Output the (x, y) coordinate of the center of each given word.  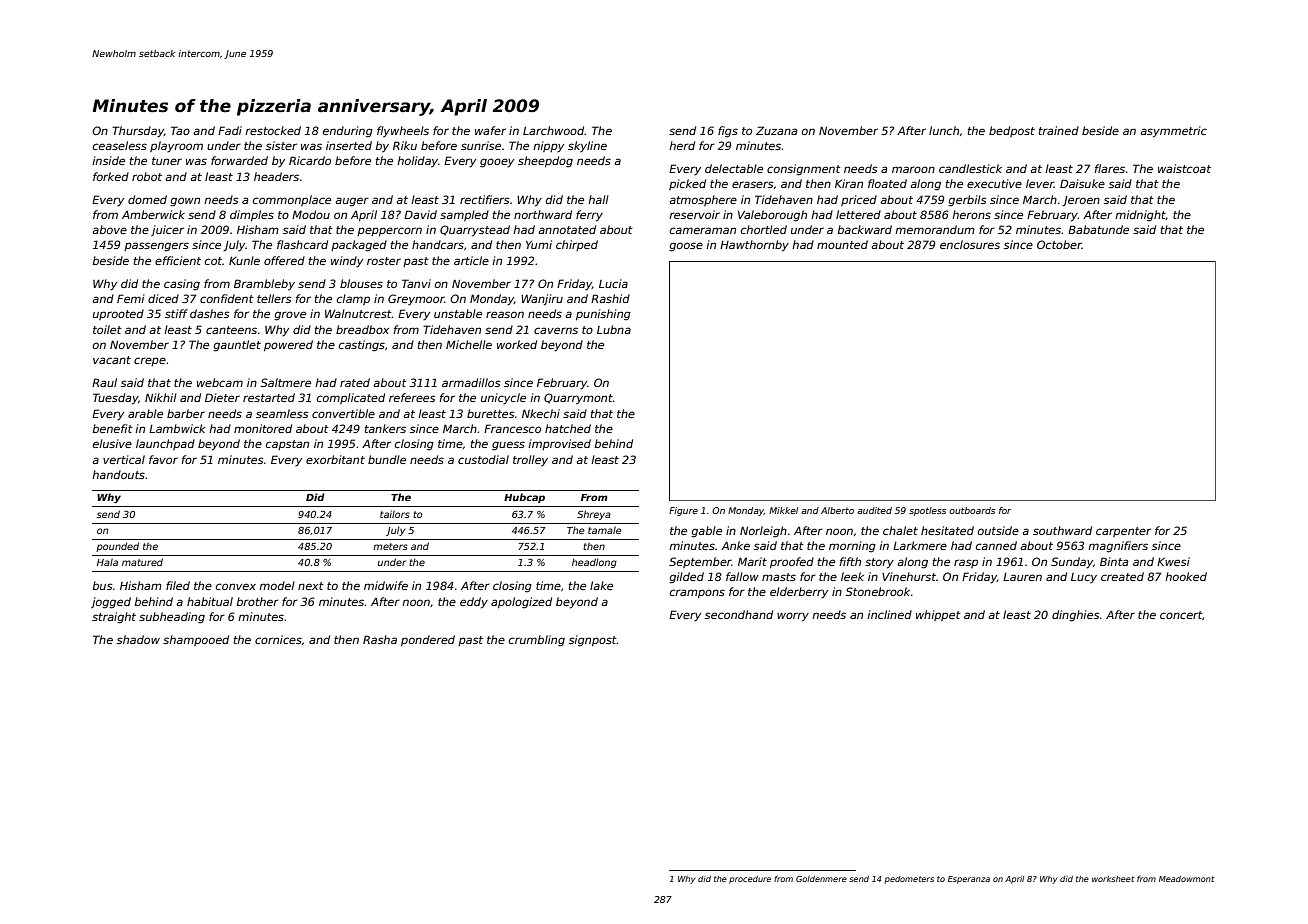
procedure (750, 880)
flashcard (302, 244)
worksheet (1113, 879)
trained (1059, 130)
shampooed (196, 640)
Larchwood (554, 130)
